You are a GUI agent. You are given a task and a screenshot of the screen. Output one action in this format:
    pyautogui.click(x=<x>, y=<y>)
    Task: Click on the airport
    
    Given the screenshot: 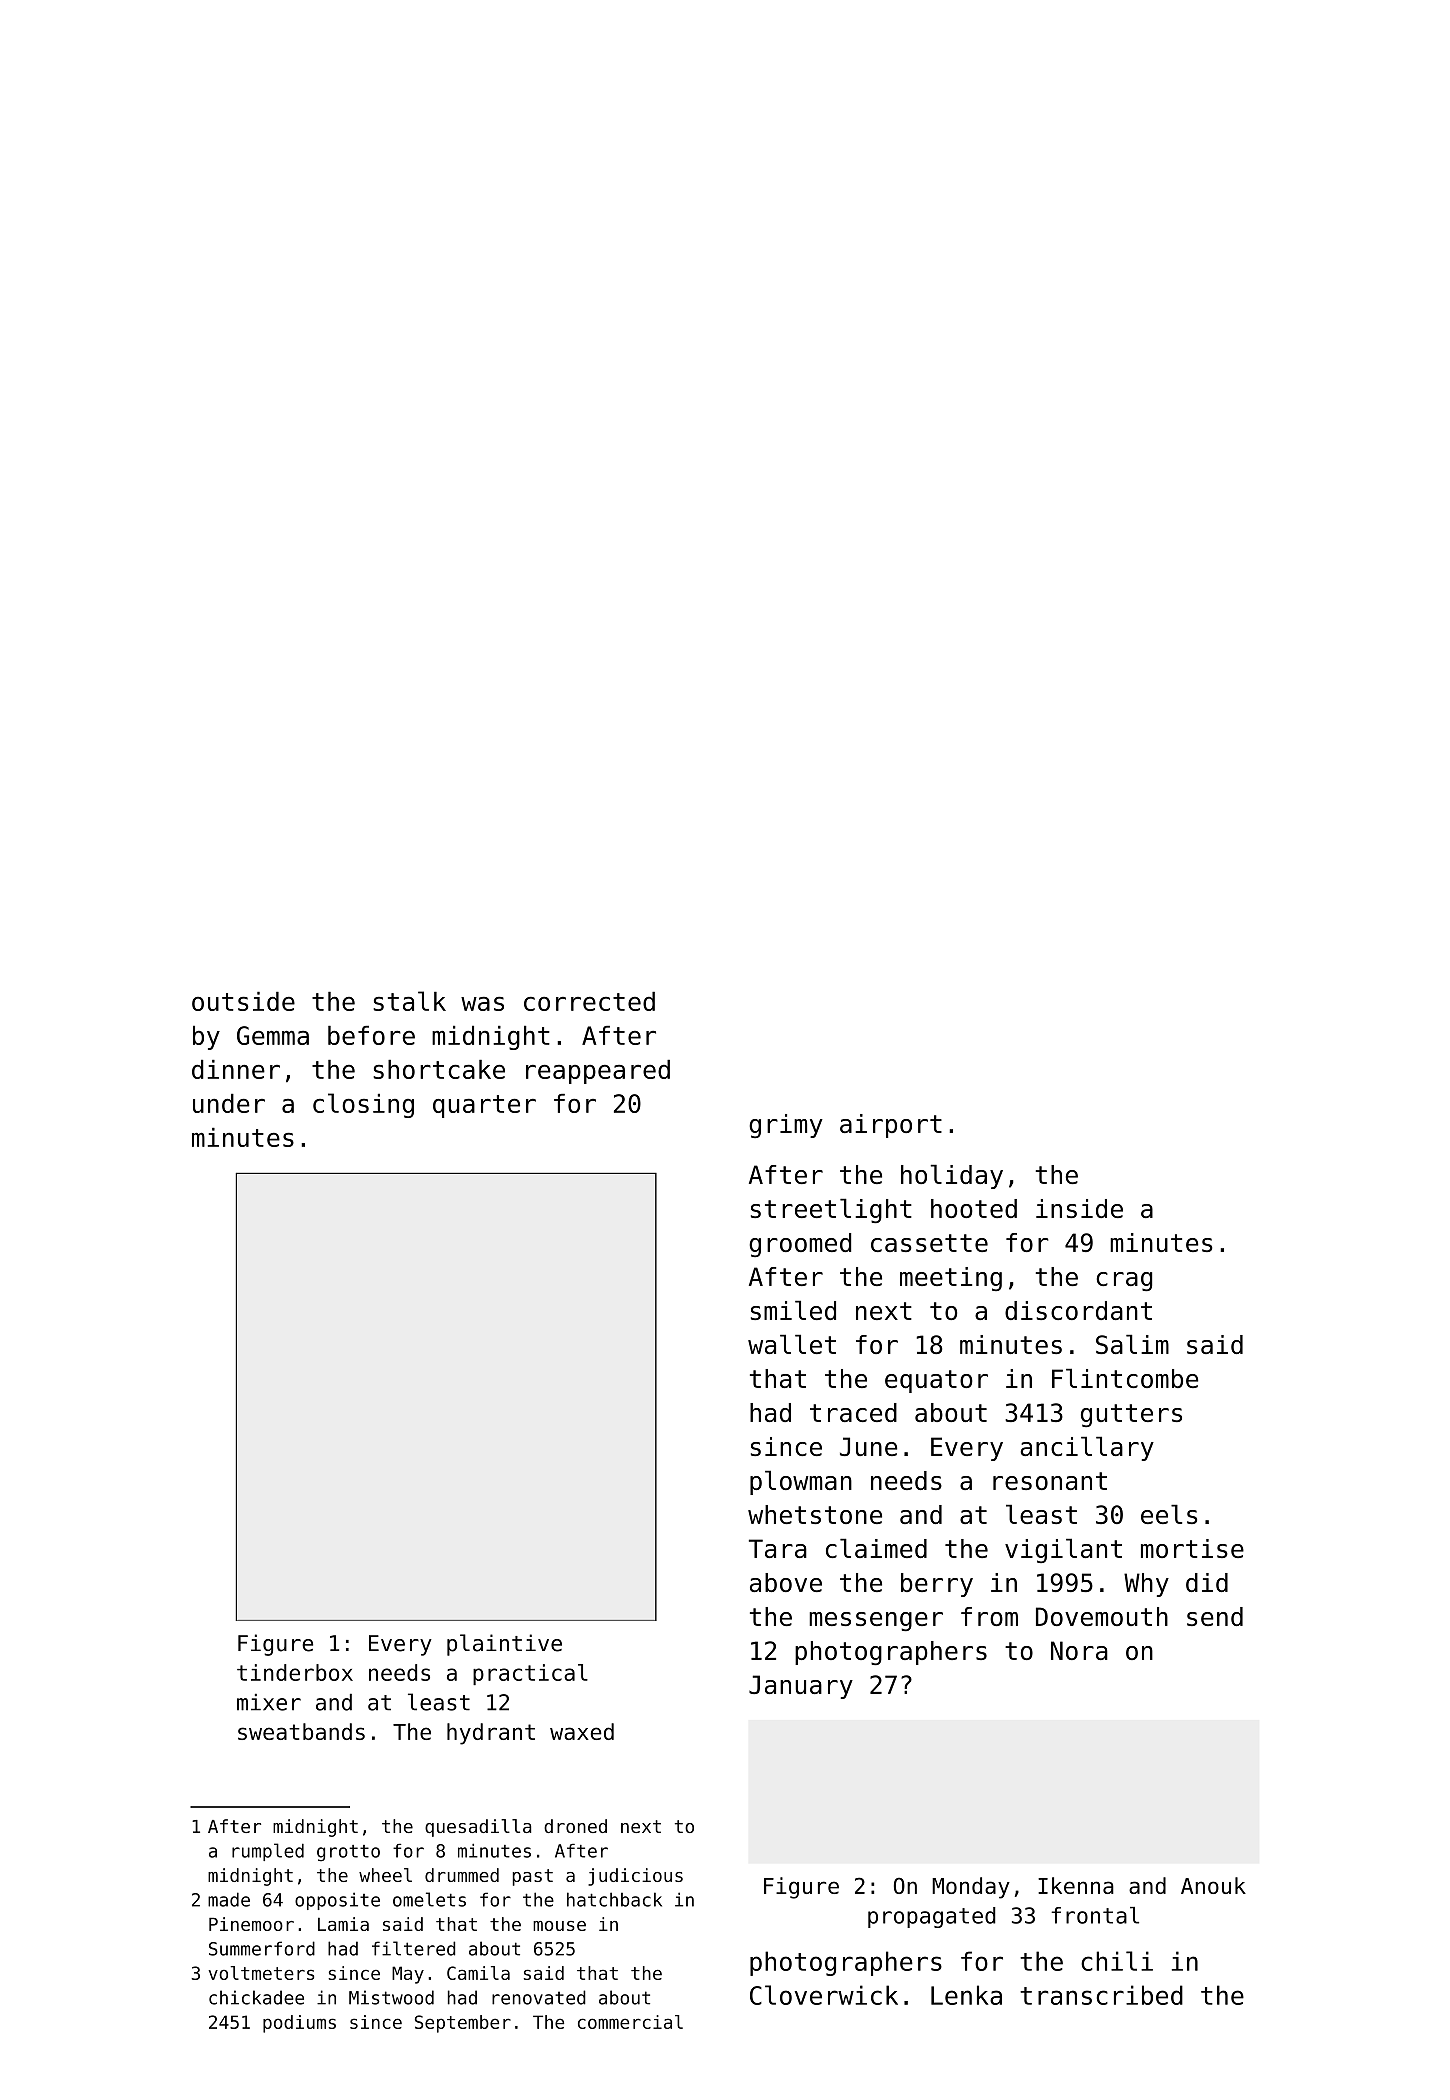 What is the action you would take?
    pyautogui.click(x=891, y=1126)
